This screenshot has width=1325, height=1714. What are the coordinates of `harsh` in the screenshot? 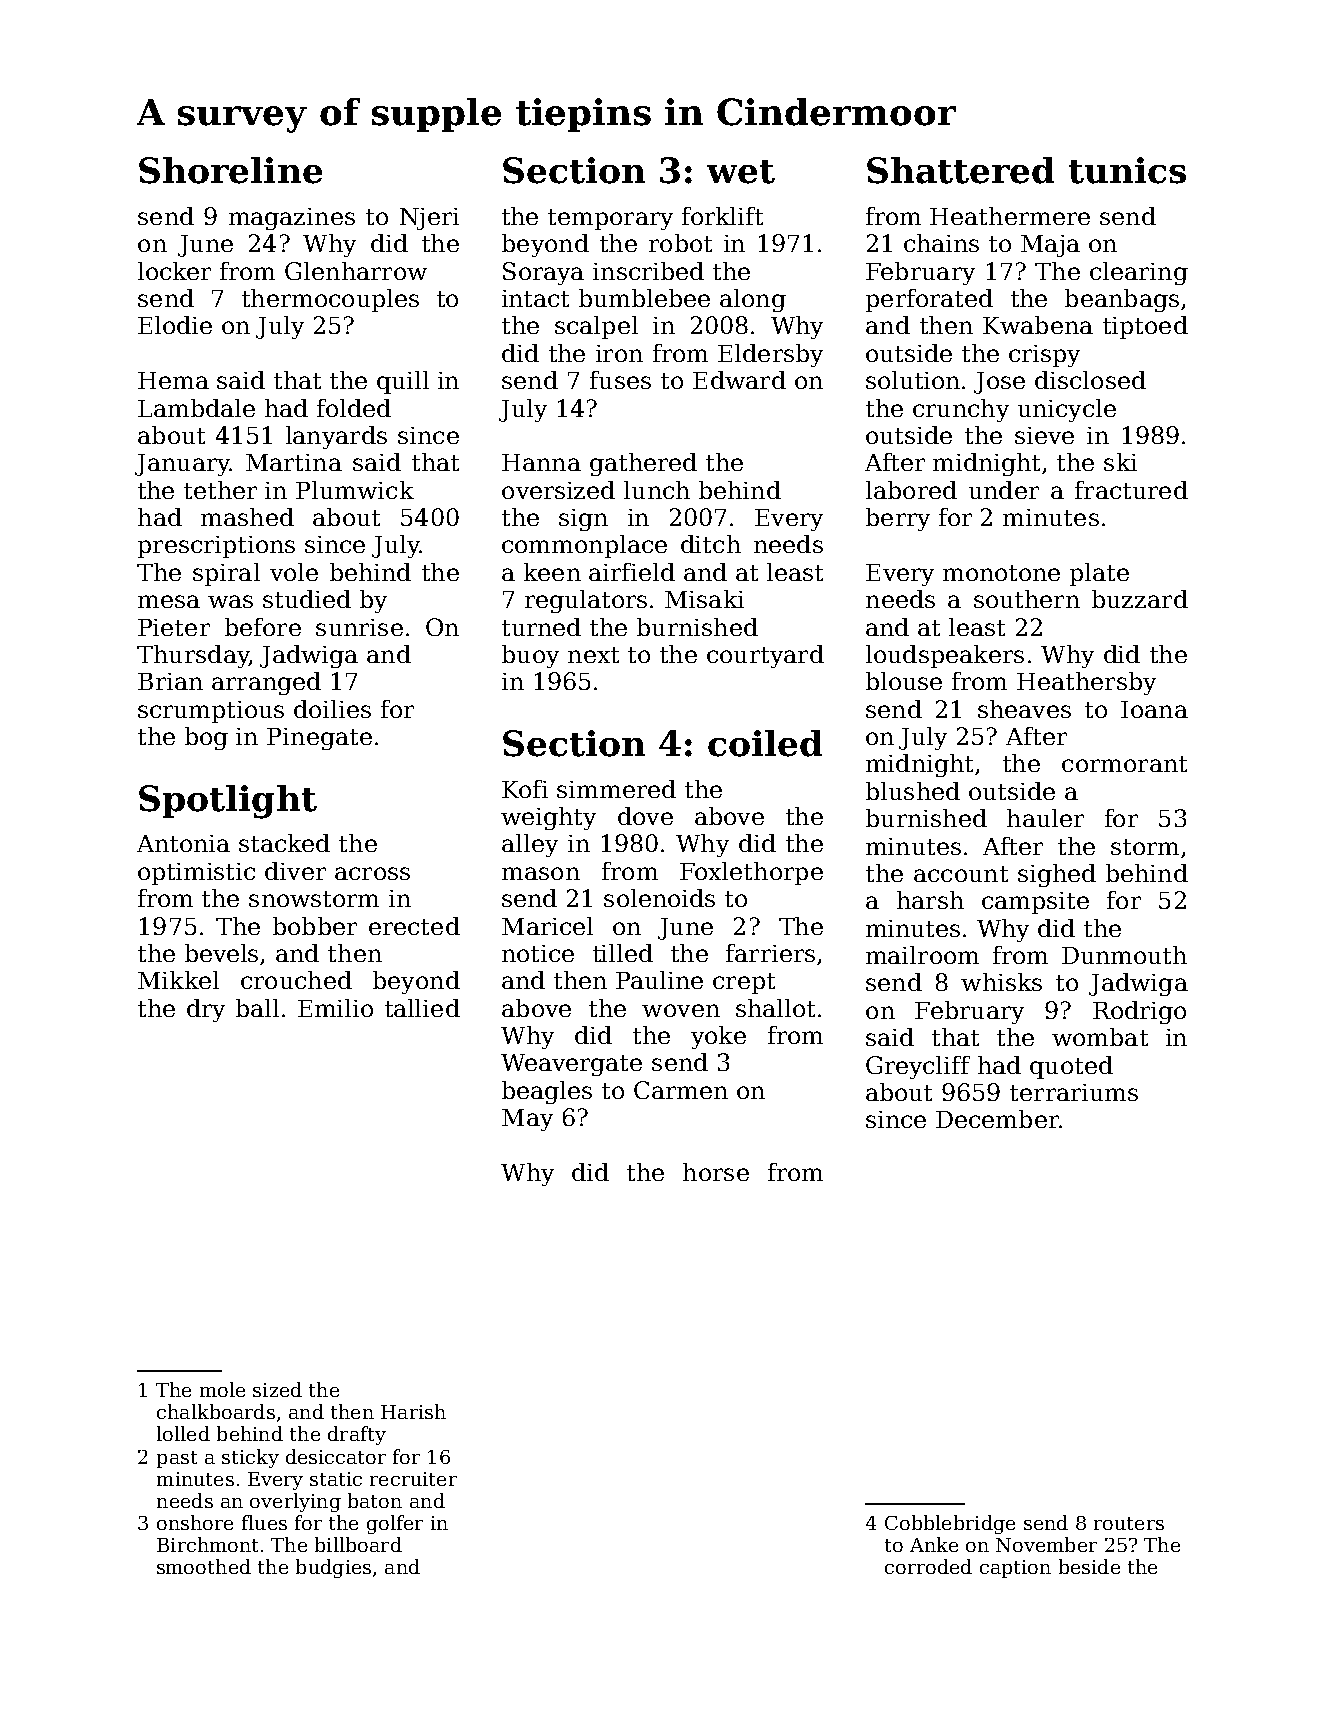 It's located at (930, 900).
